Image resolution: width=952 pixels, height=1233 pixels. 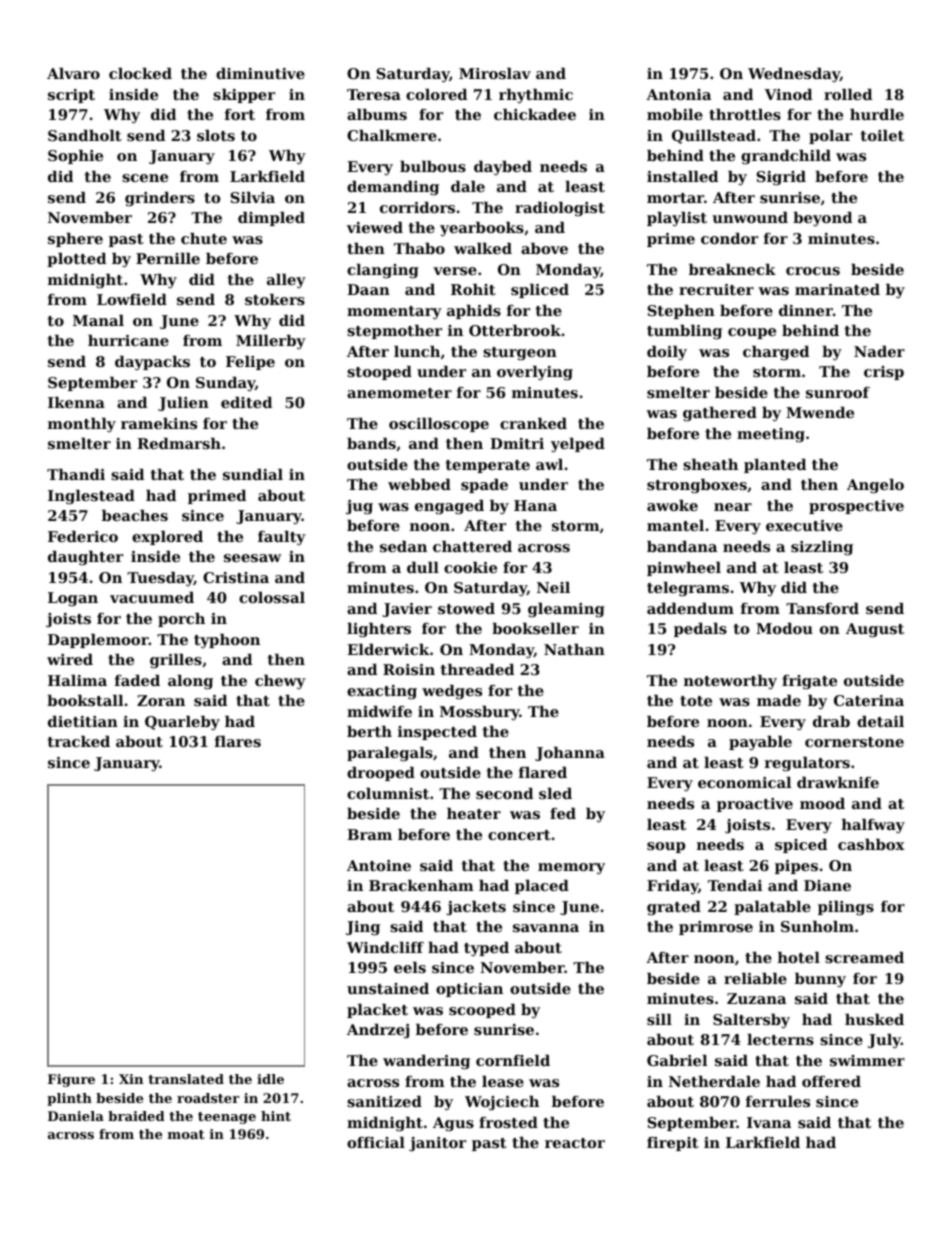 I want to click on dinner, so click(x=806, y=310).
